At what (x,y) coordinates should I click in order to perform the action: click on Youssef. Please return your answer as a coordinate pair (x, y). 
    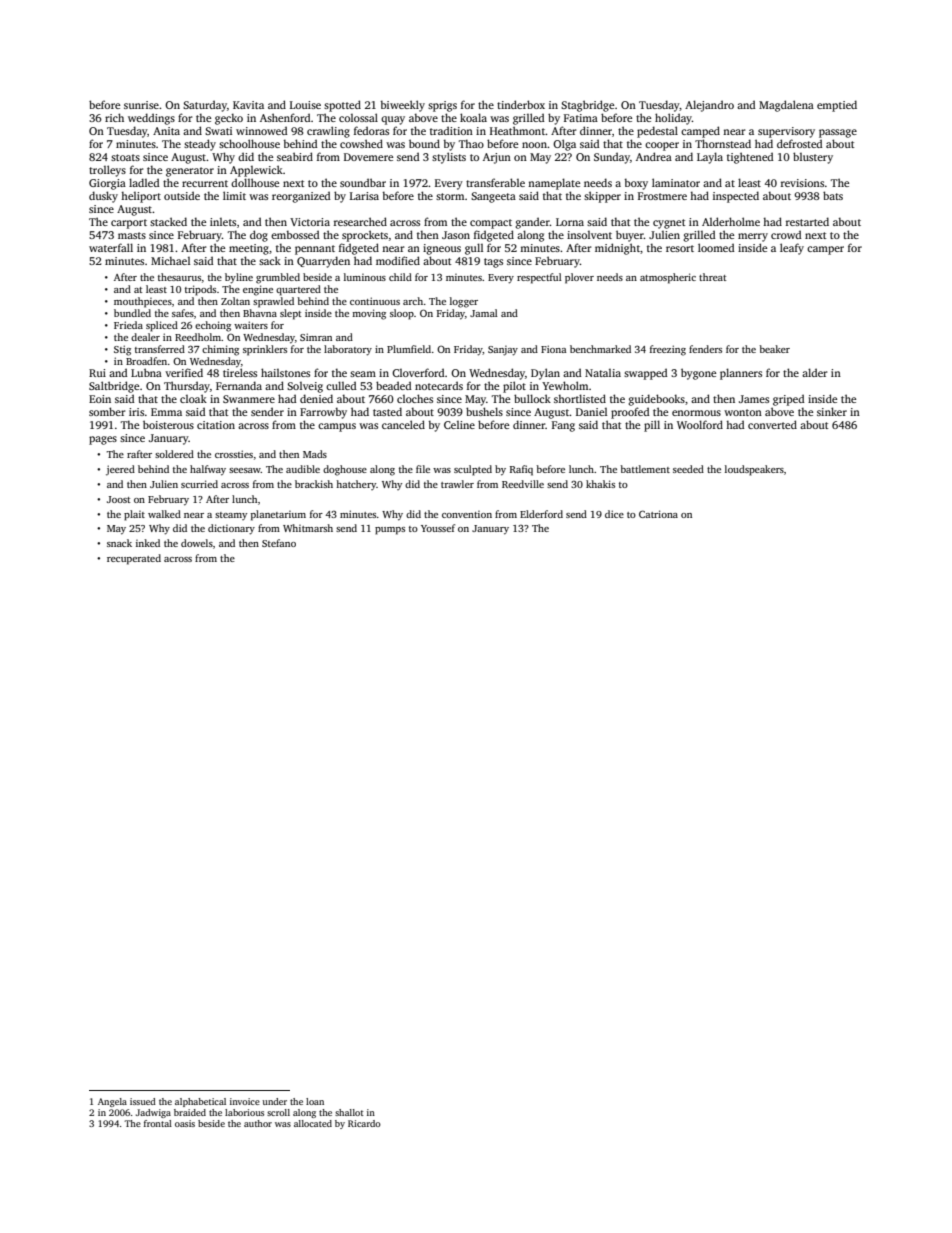
    Looking at the image, I should click on (438, 528).
